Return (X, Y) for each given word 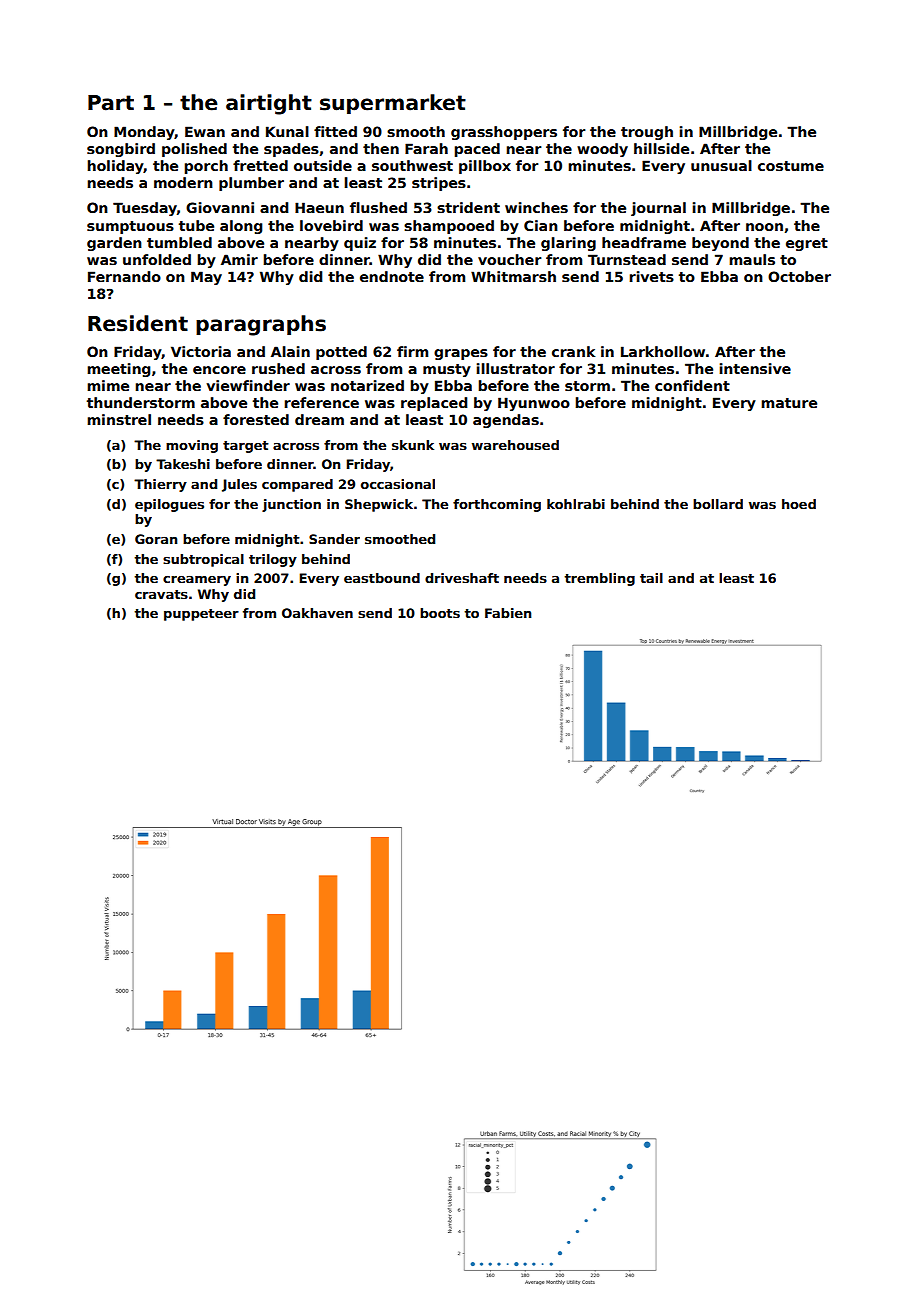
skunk (413, 445)
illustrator (515, 368)
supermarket (393, 104)
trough (647, 133)
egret (807, 244)
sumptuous (130, 227)
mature (789, 403)
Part (111, 103)
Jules (239, 485)
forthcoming (497, 505)
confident (692, 385)
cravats (161, 594)
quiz (360, 244)
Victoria (201, 351)
